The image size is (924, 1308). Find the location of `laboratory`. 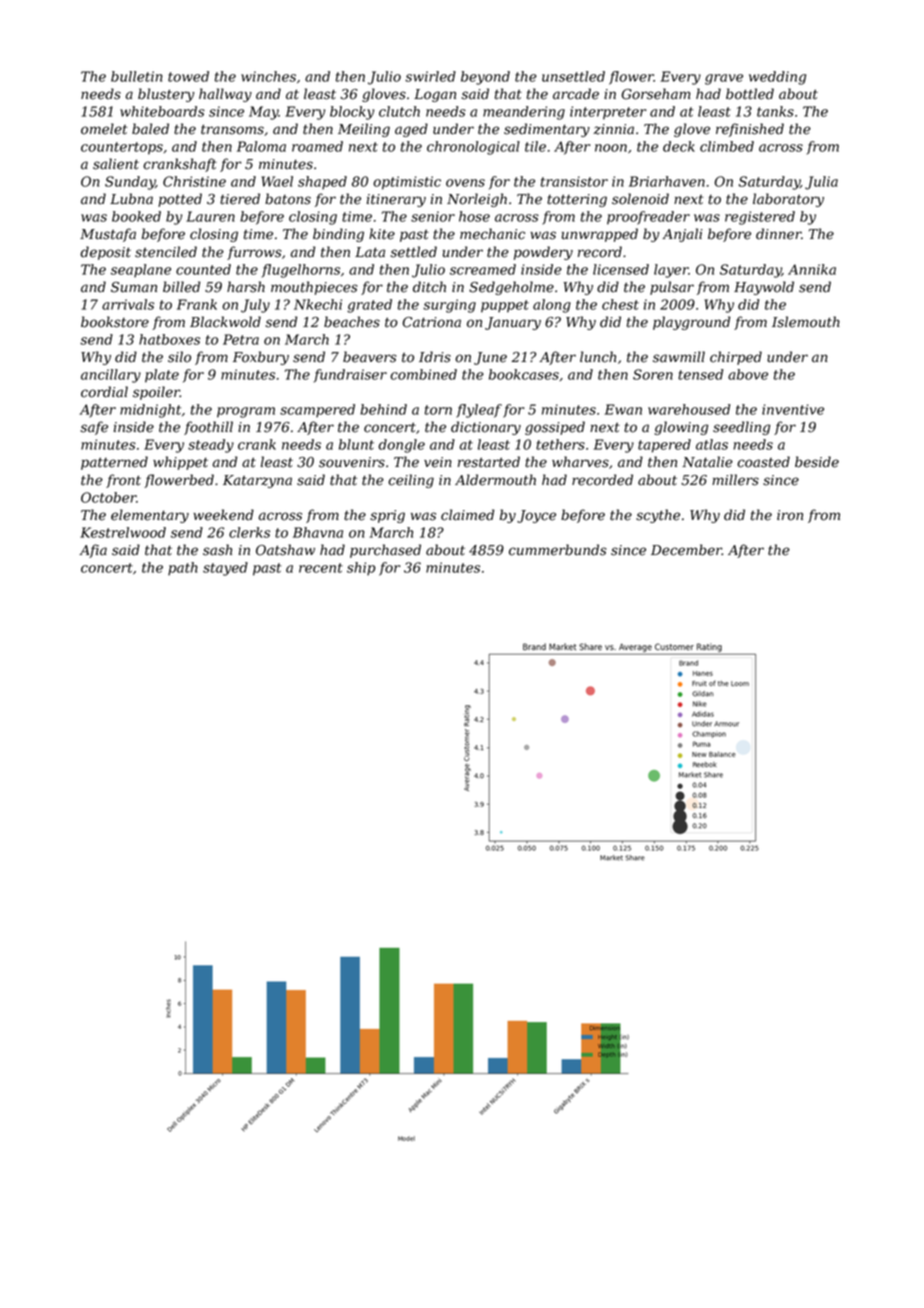

laboratory is located at coordinates (788, 200).
